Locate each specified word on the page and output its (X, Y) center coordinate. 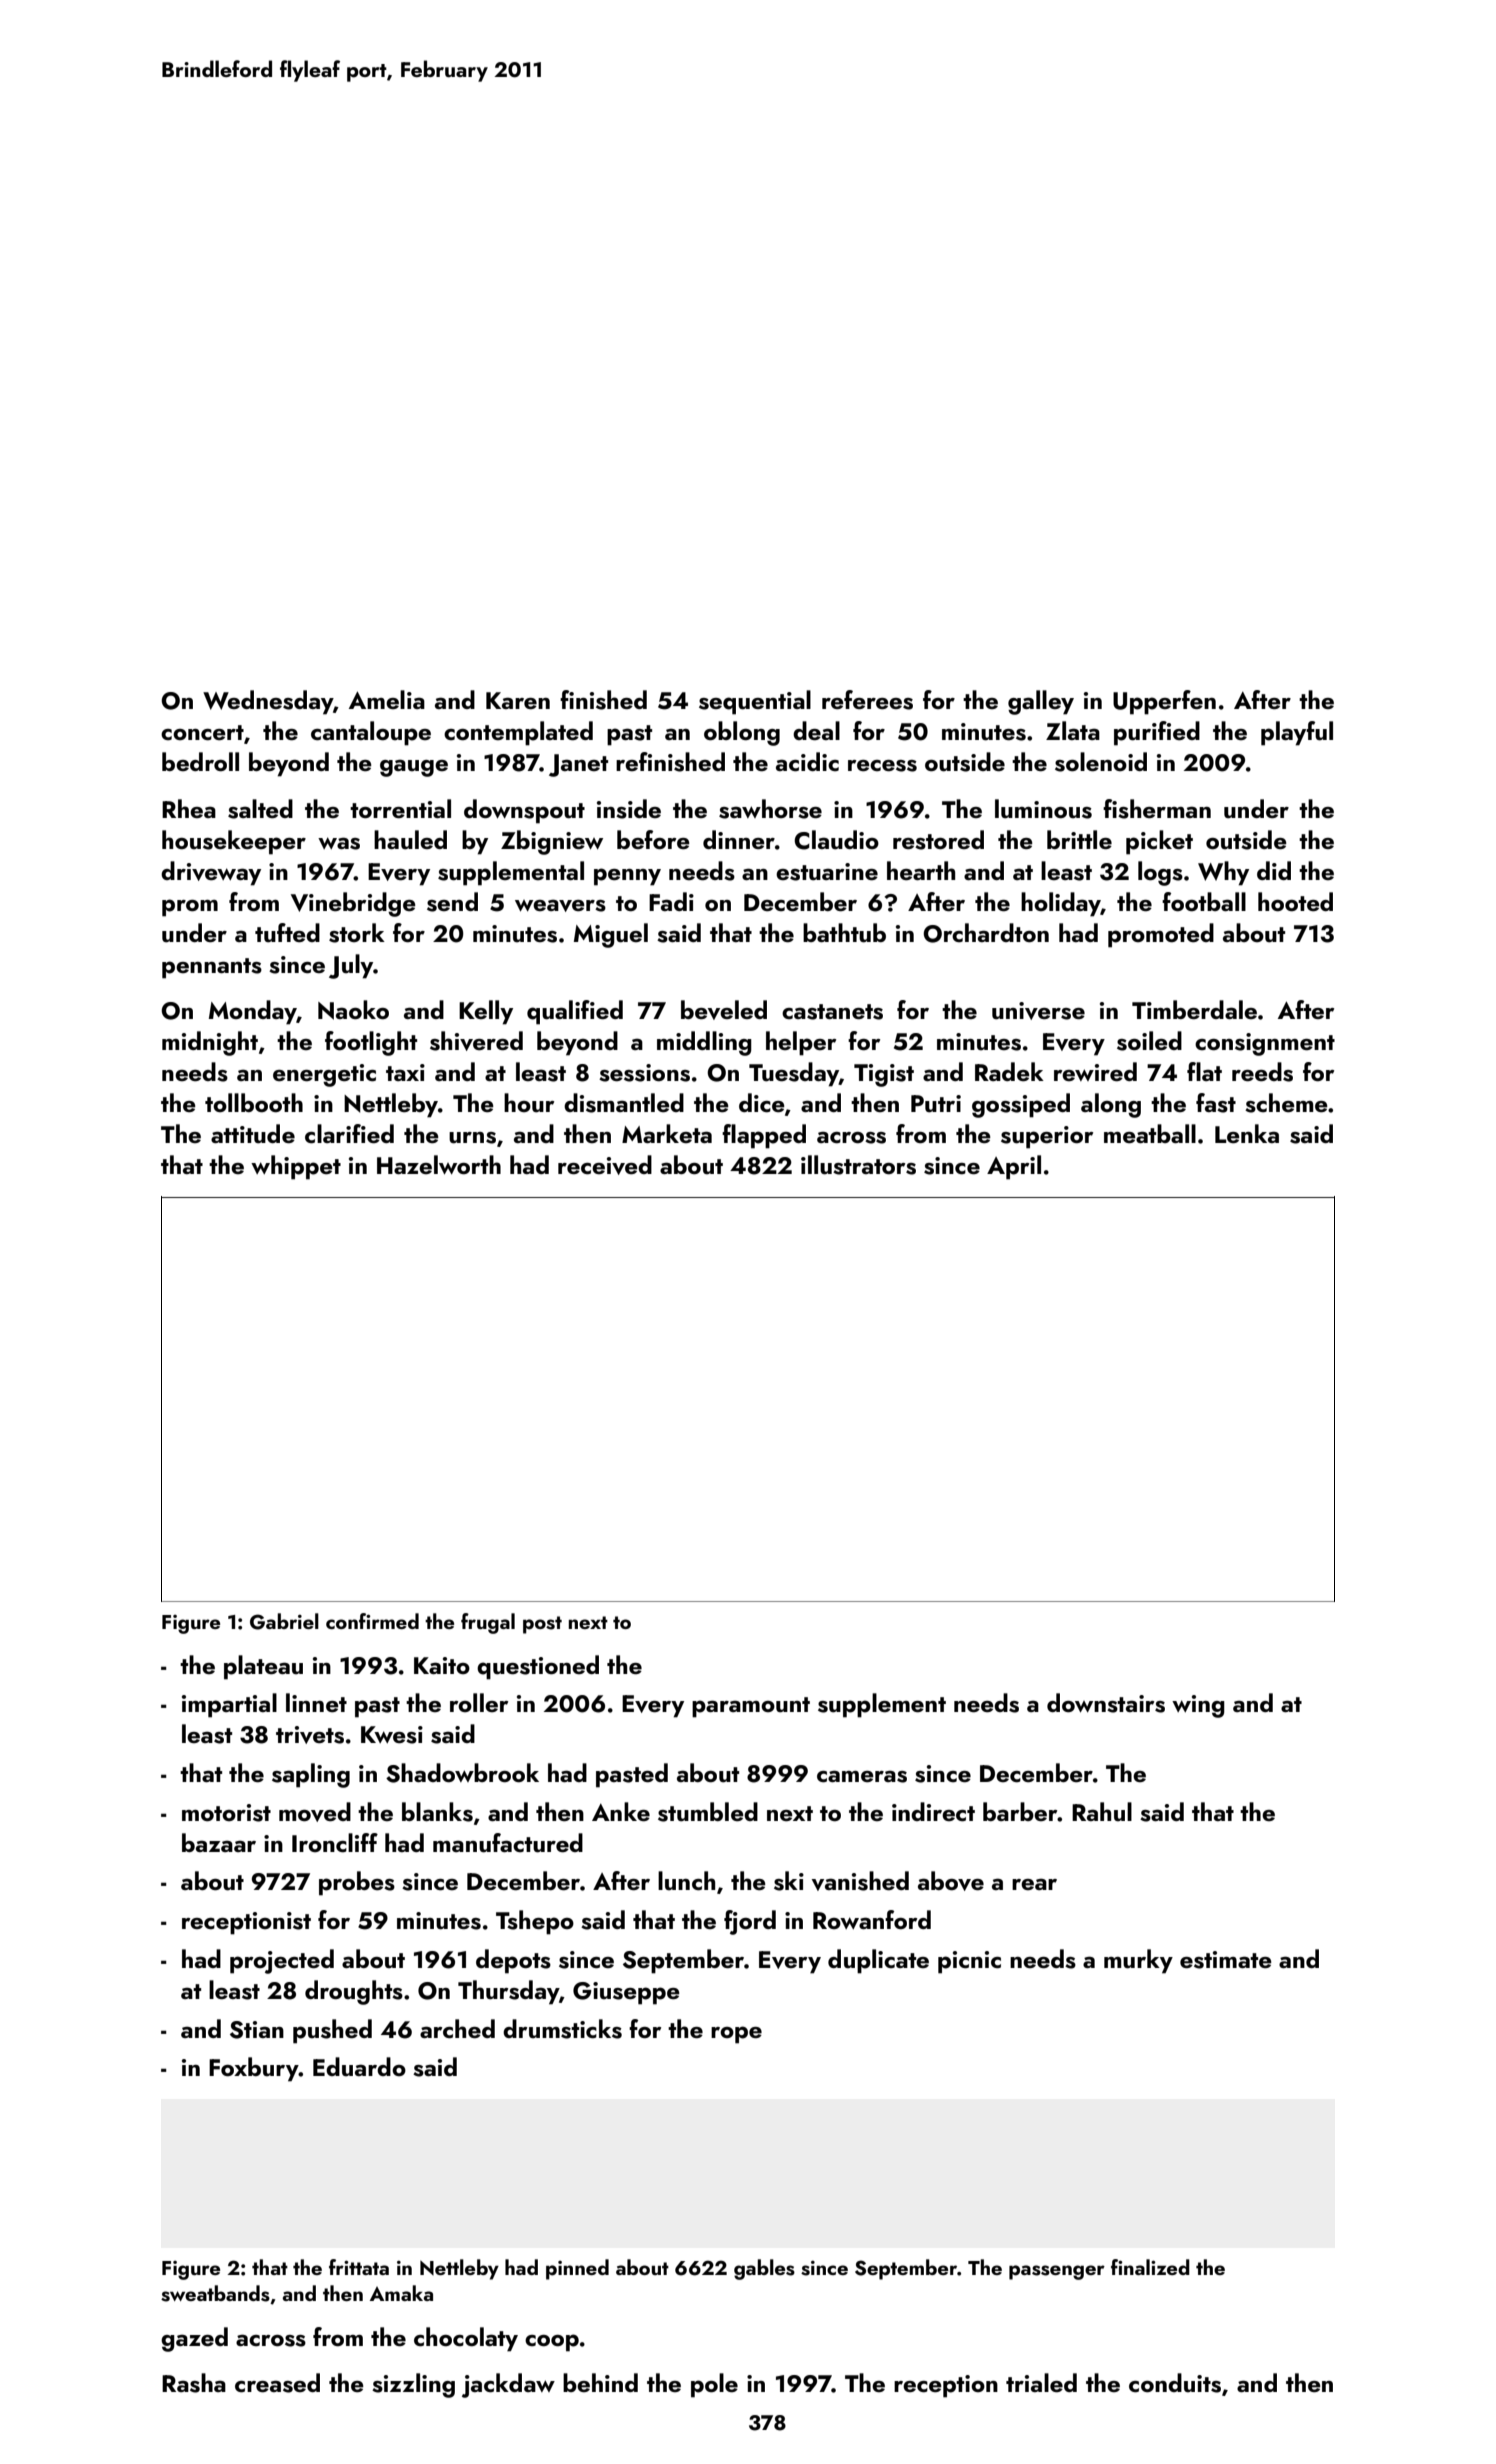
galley (1041, 702)
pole (714, 2385)
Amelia (387, 699)
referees (867, 700)
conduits (1175, 2383)
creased (277, 2383)
